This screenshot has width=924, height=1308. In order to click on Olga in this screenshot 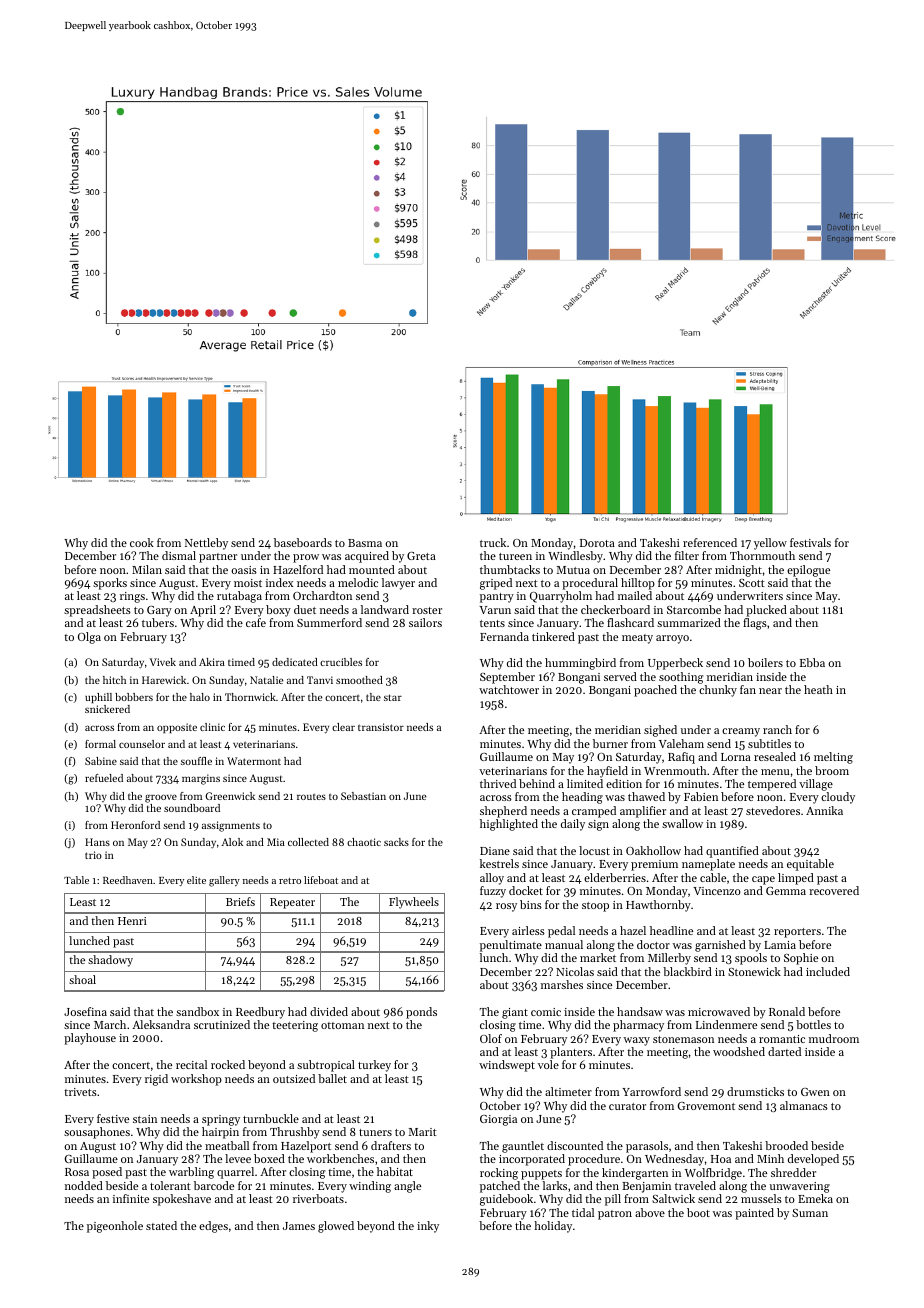, I will do `click(89, 638)`.
